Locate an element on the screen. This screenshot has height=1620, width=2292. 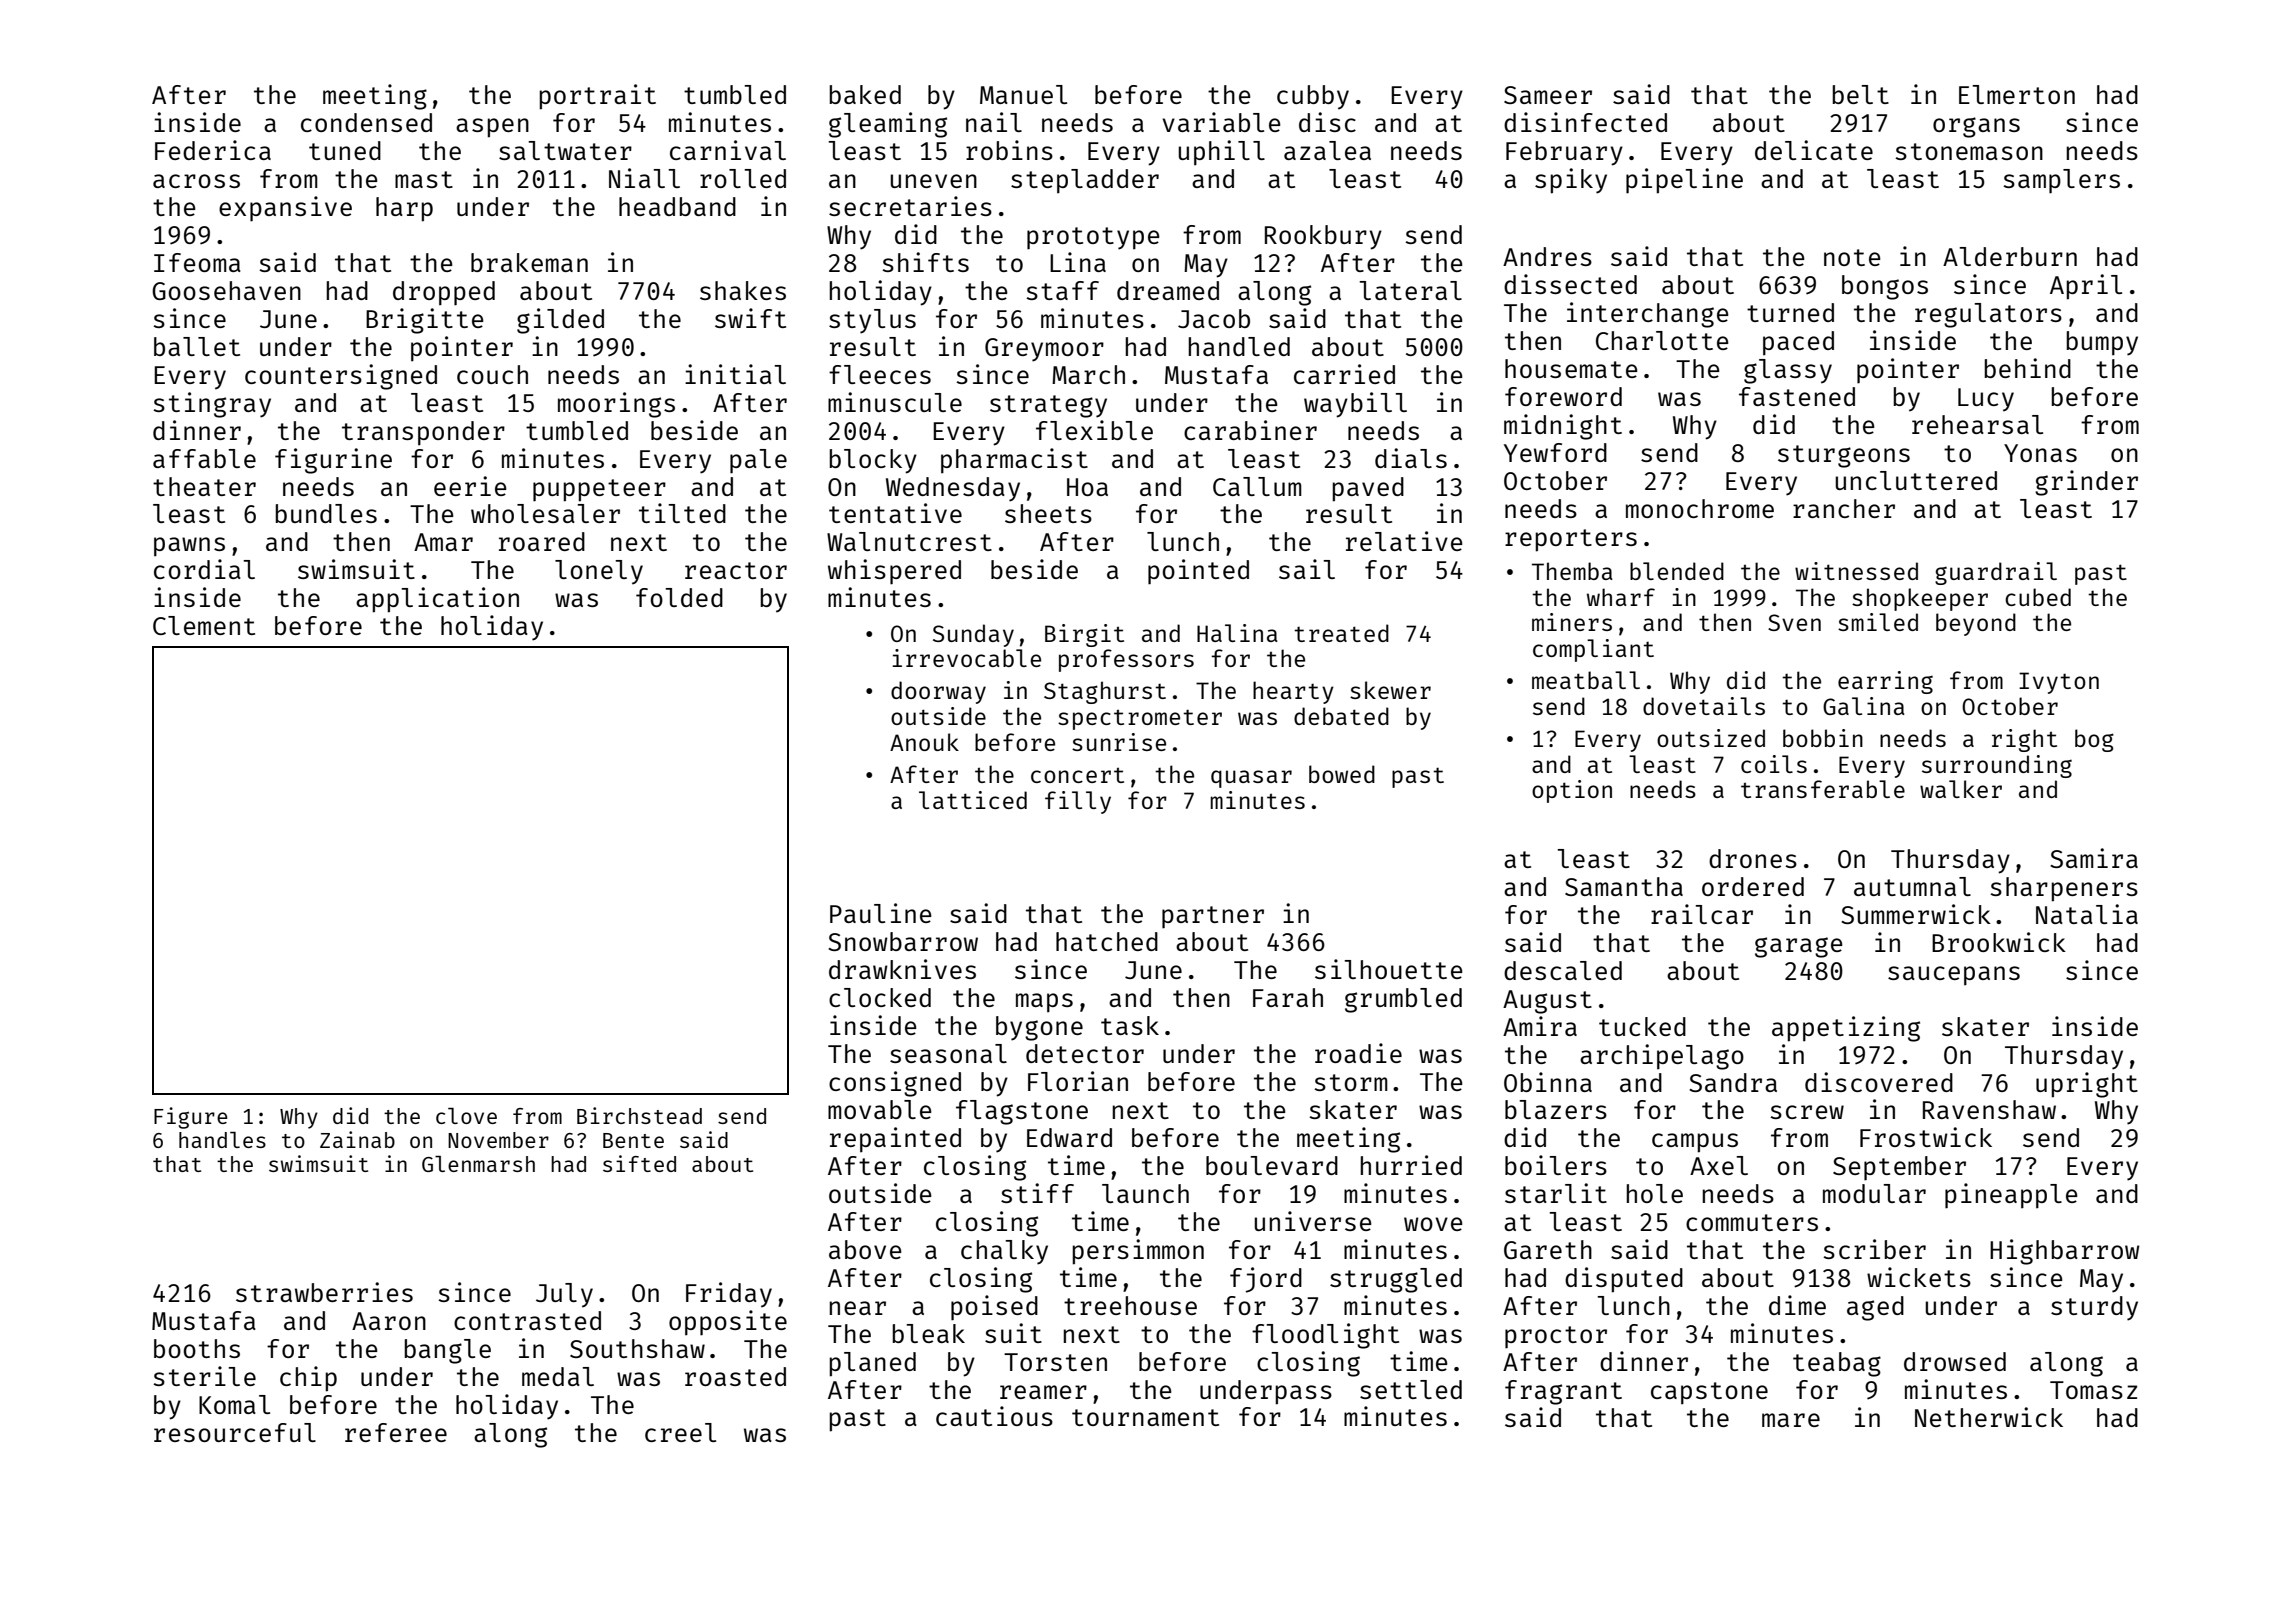
Elmerton is located at coordinates (2017, 94).
